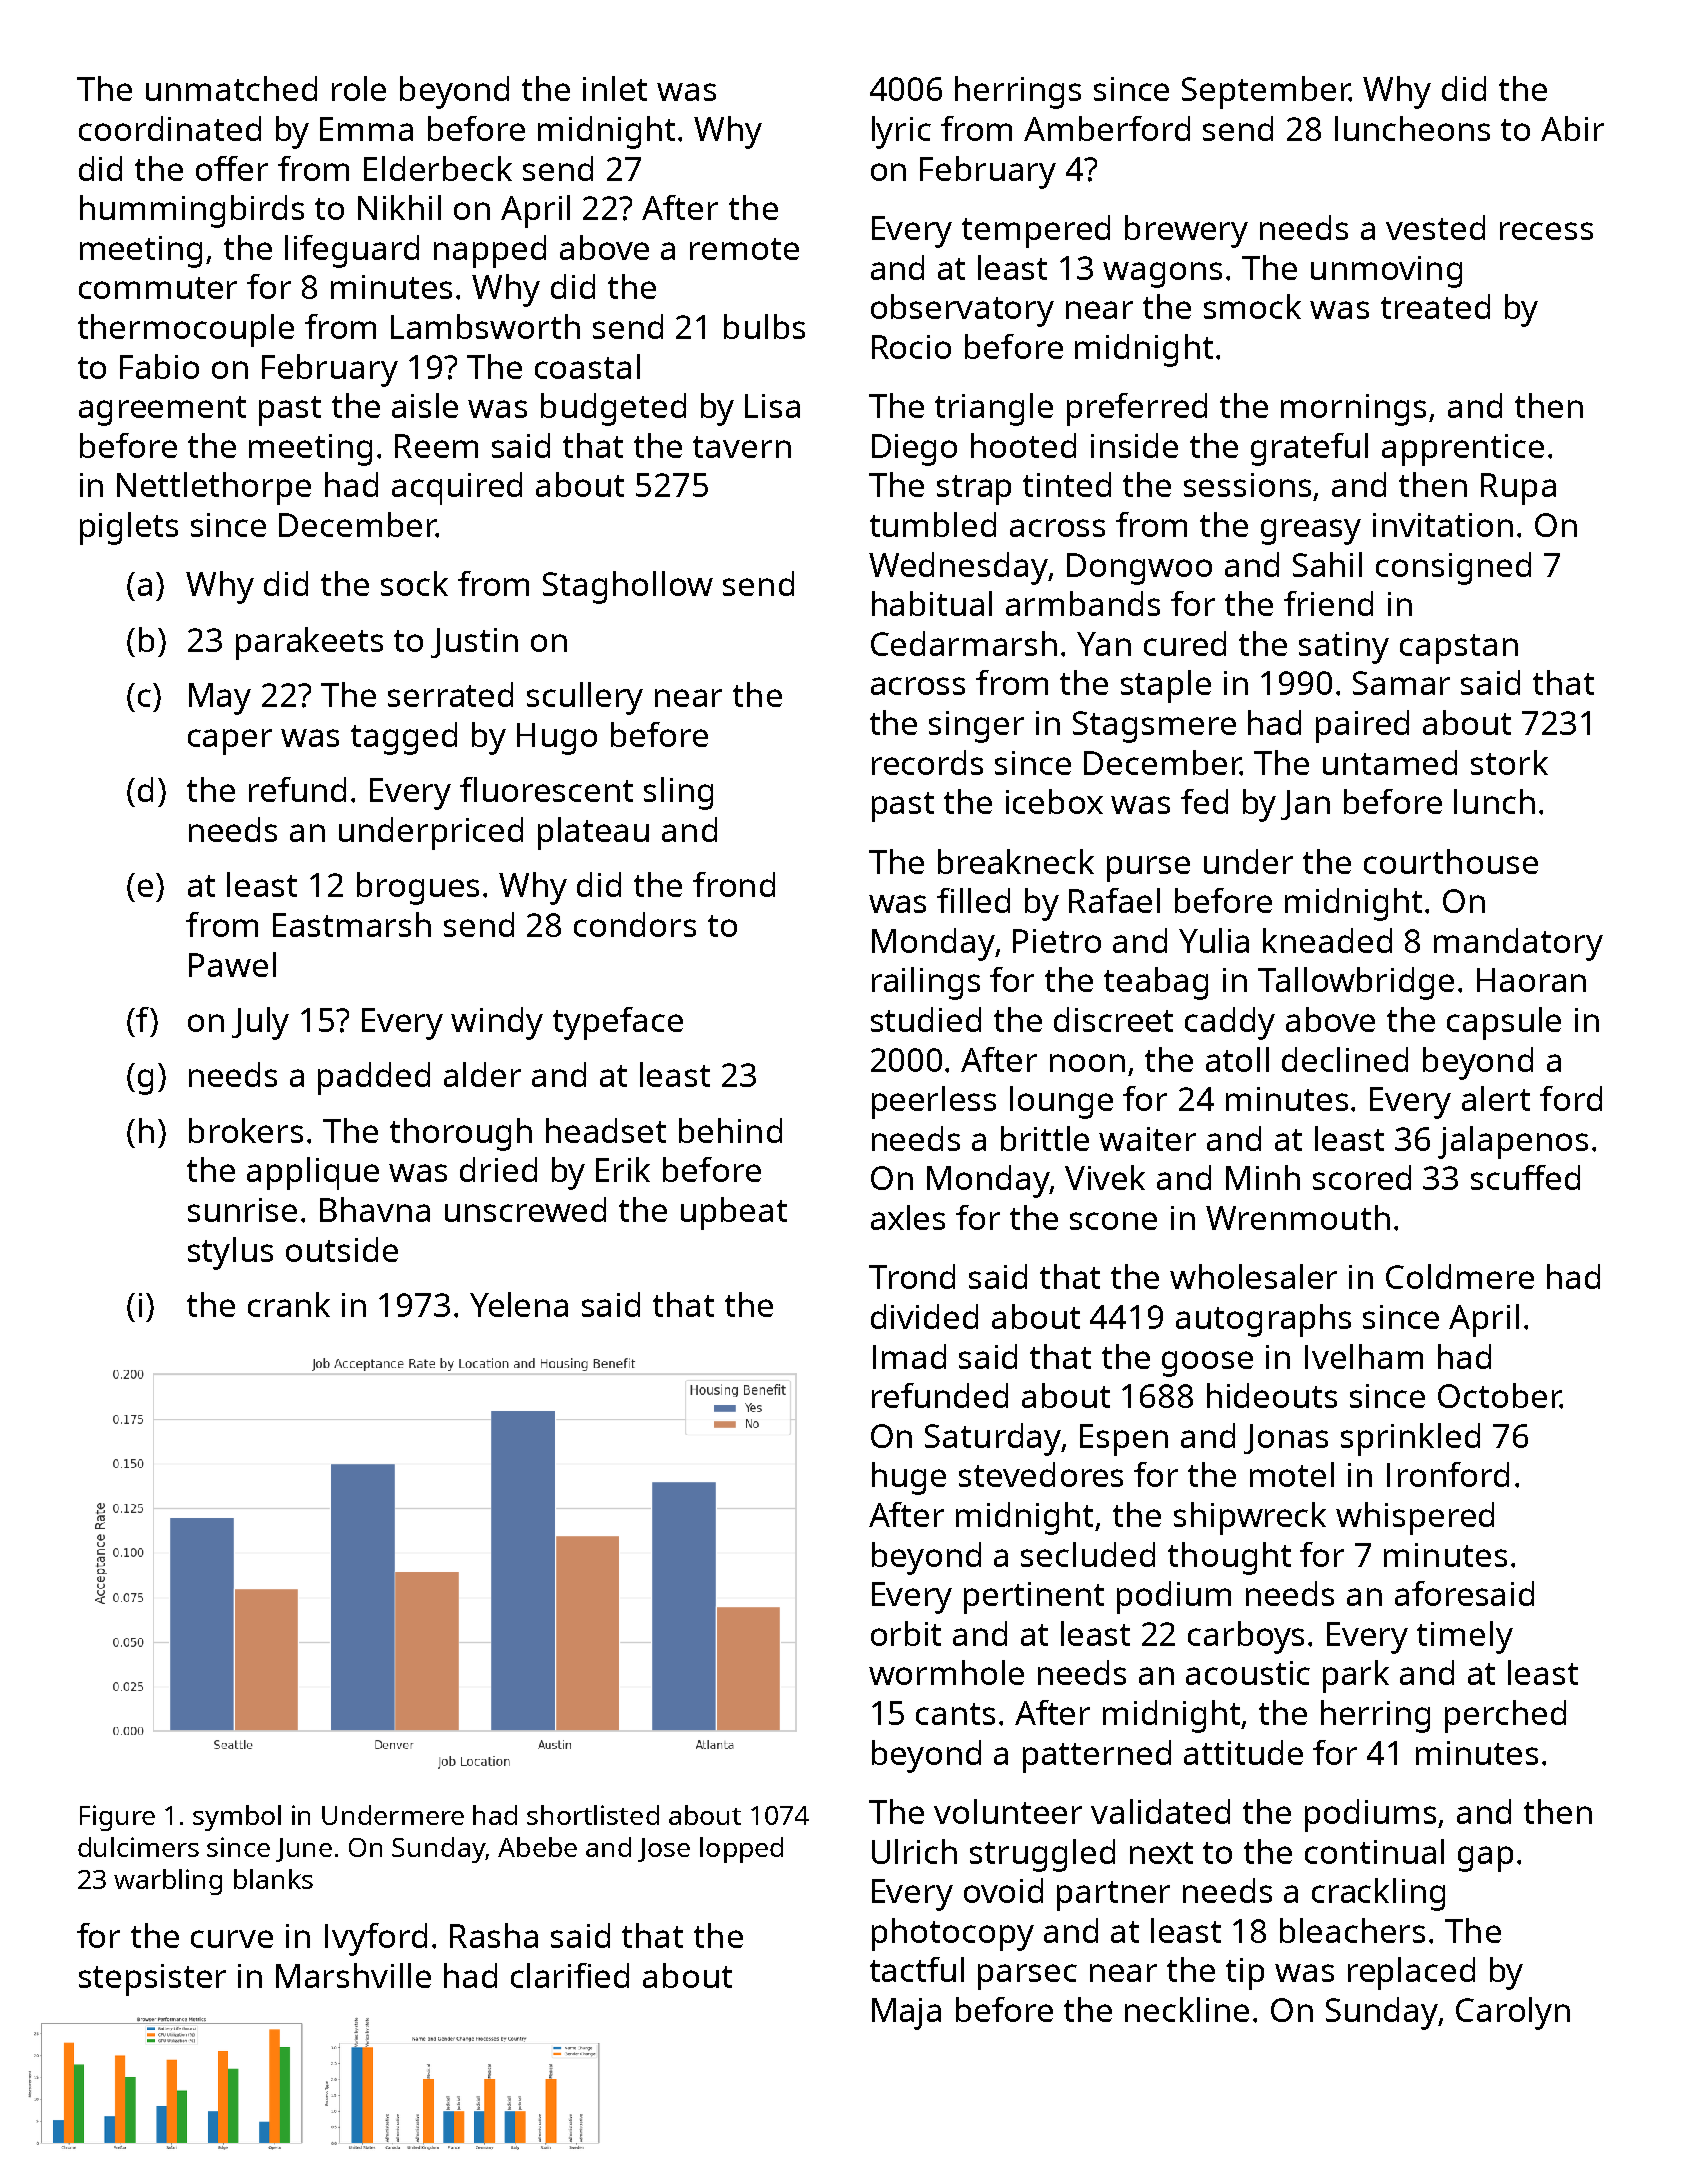 The image size is (1683, 2178). Describe the element at coordinates (231, 88) in the screenshot. I see `unmatched` at that location.
